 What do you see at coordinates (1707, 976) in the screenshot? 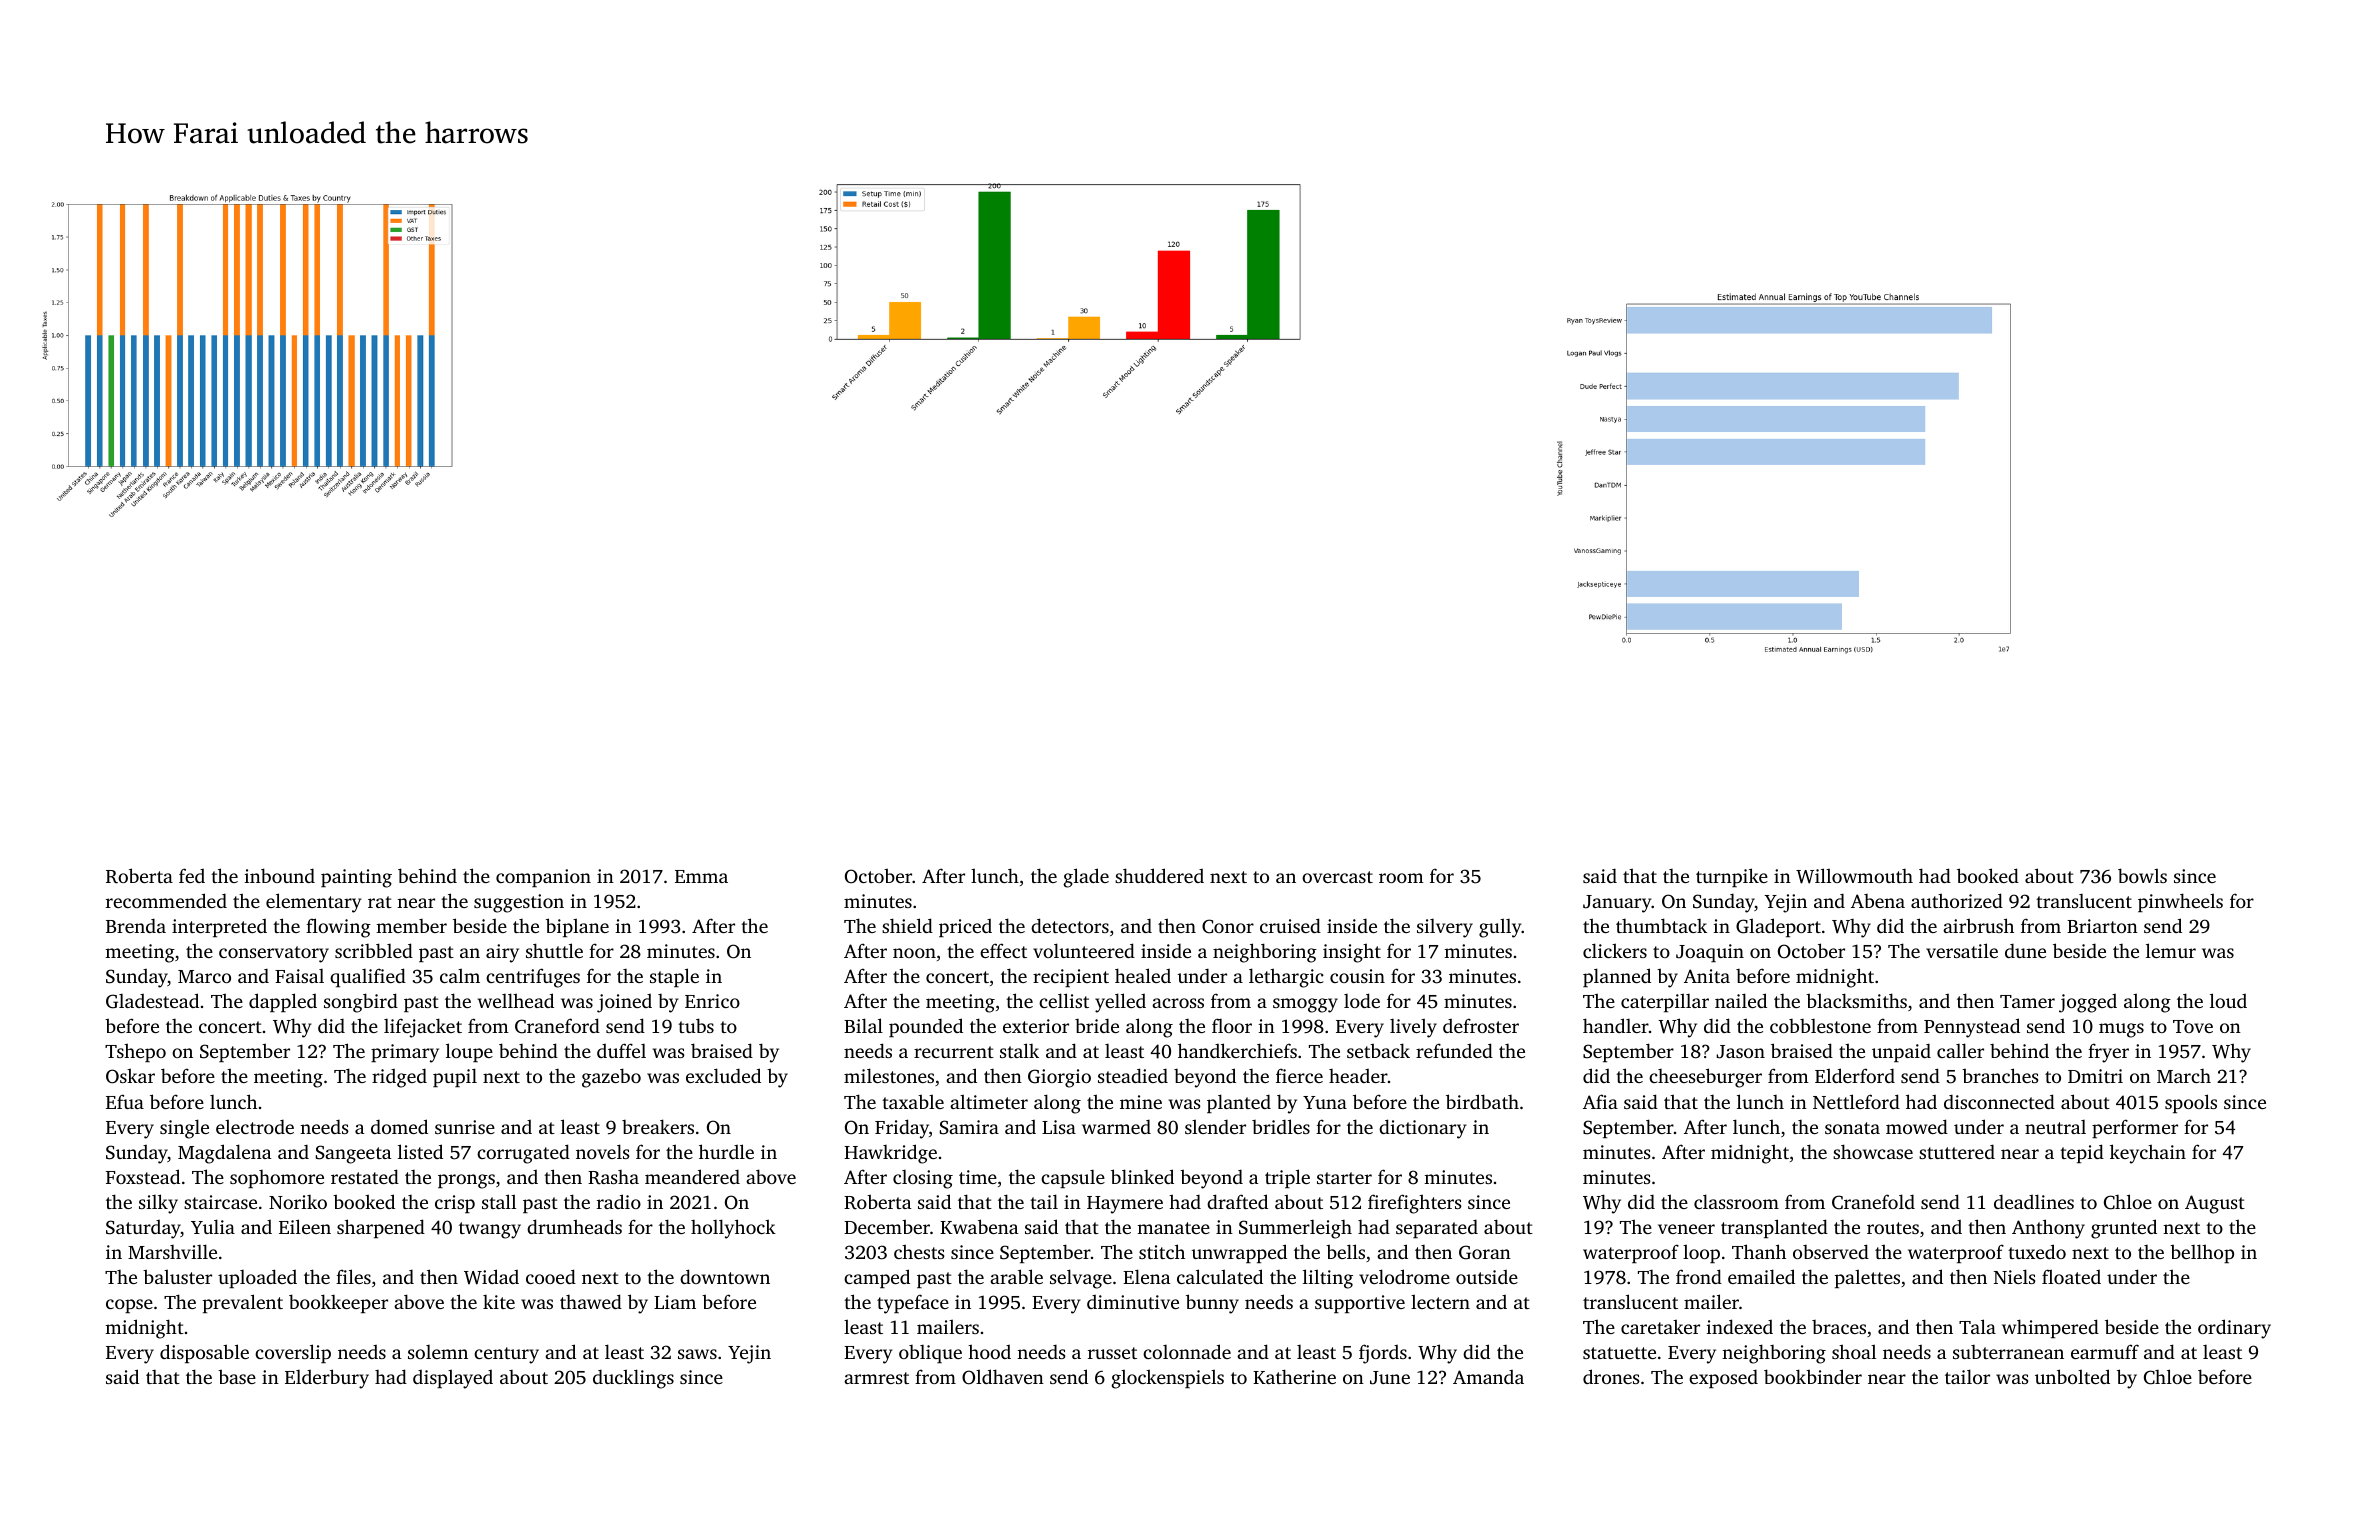
I see `Anita` at bounding box center [1707, 976].
